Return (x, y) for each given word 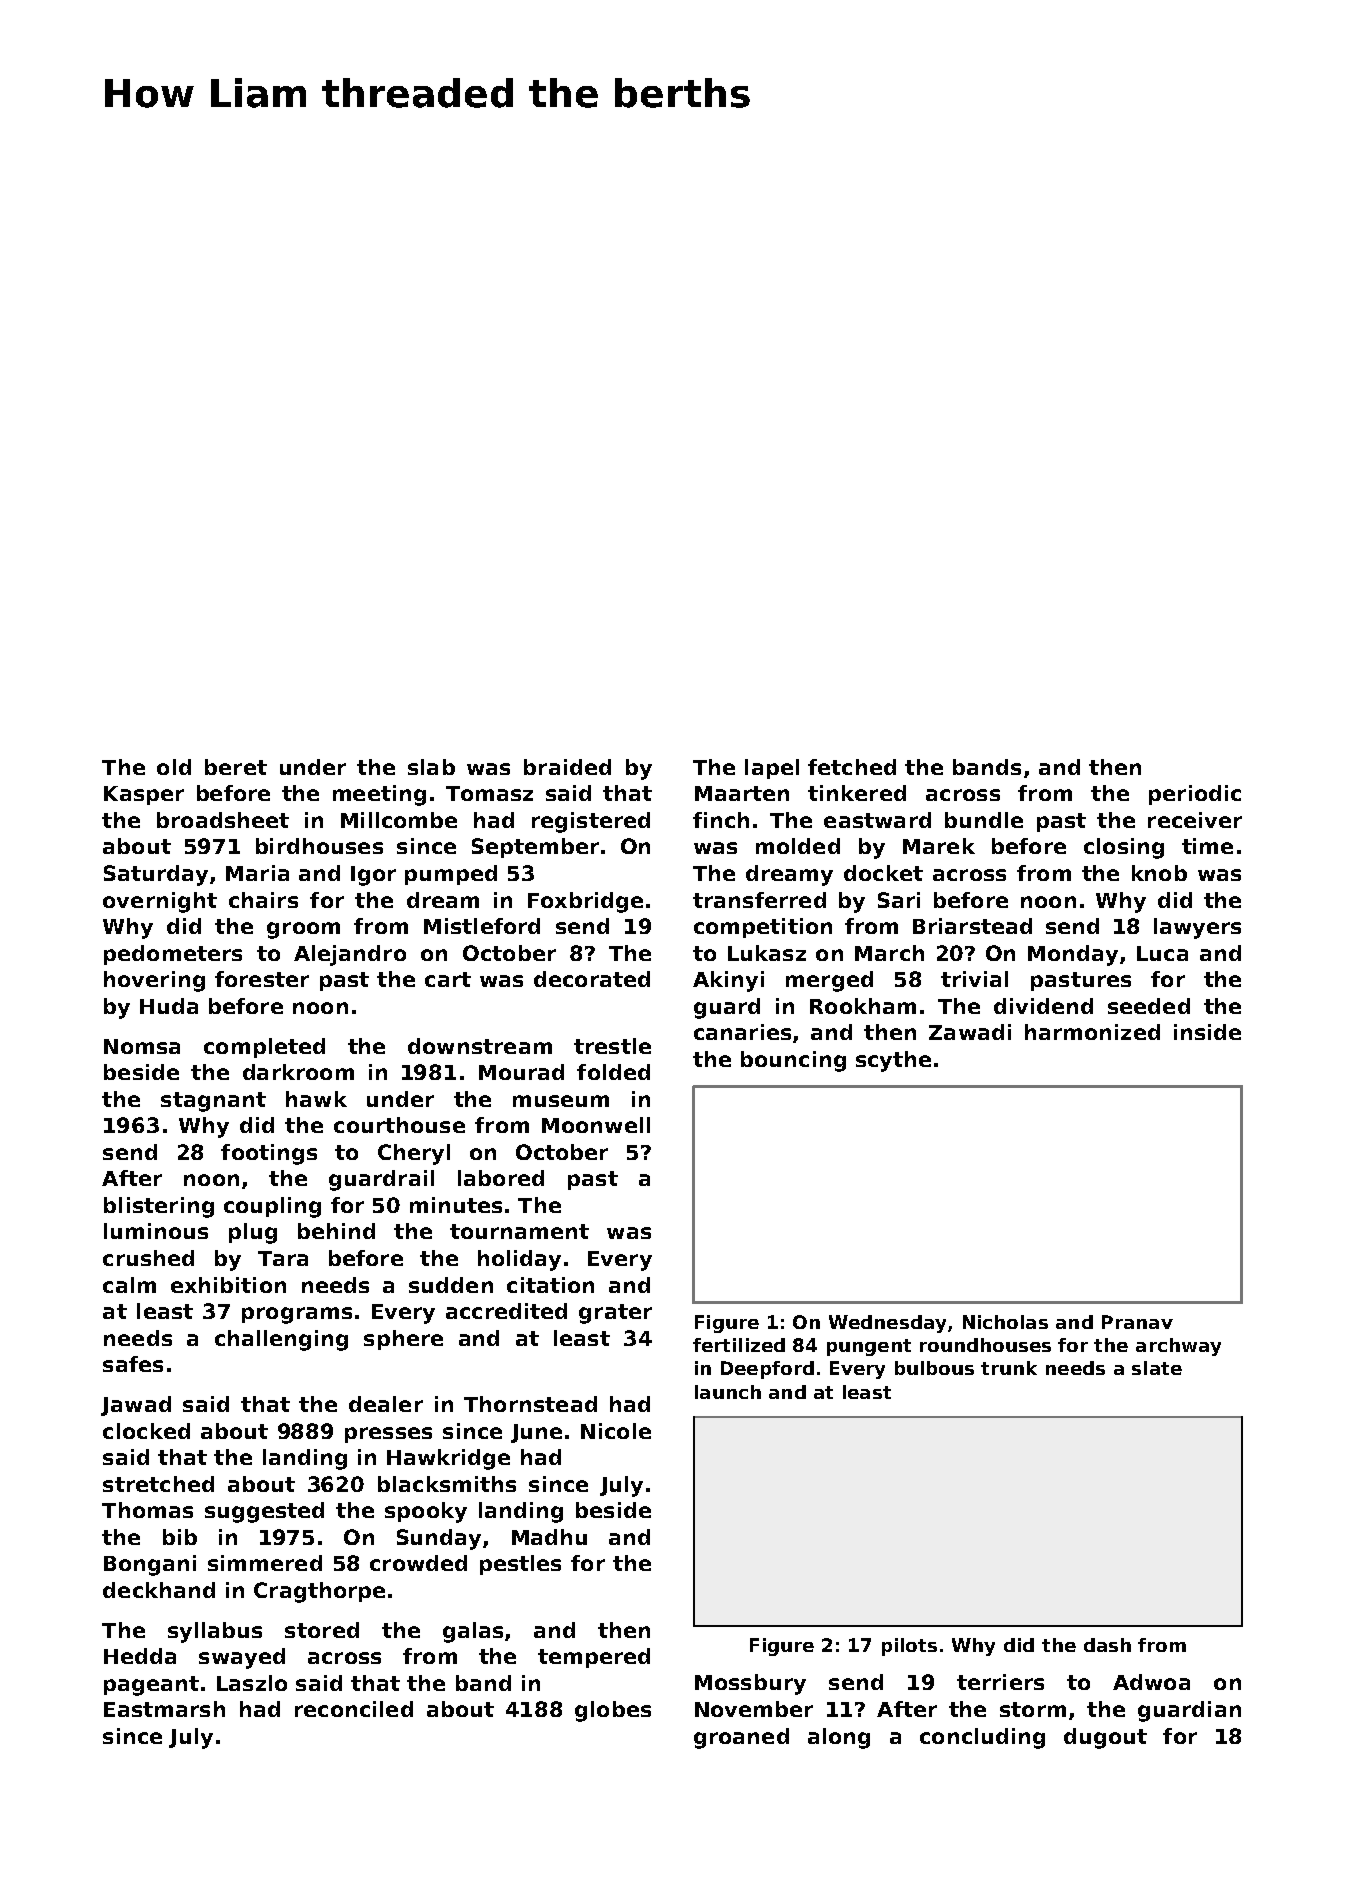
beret (236, 767)
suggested (264, 1512)
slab (431, 767)
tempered (594, 1658)
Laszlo (252, 1683)
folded (613, 1072)
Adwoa (1151, 1682)
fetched (852, 767)
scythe (893, 1061)
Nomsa (142, 1046)
